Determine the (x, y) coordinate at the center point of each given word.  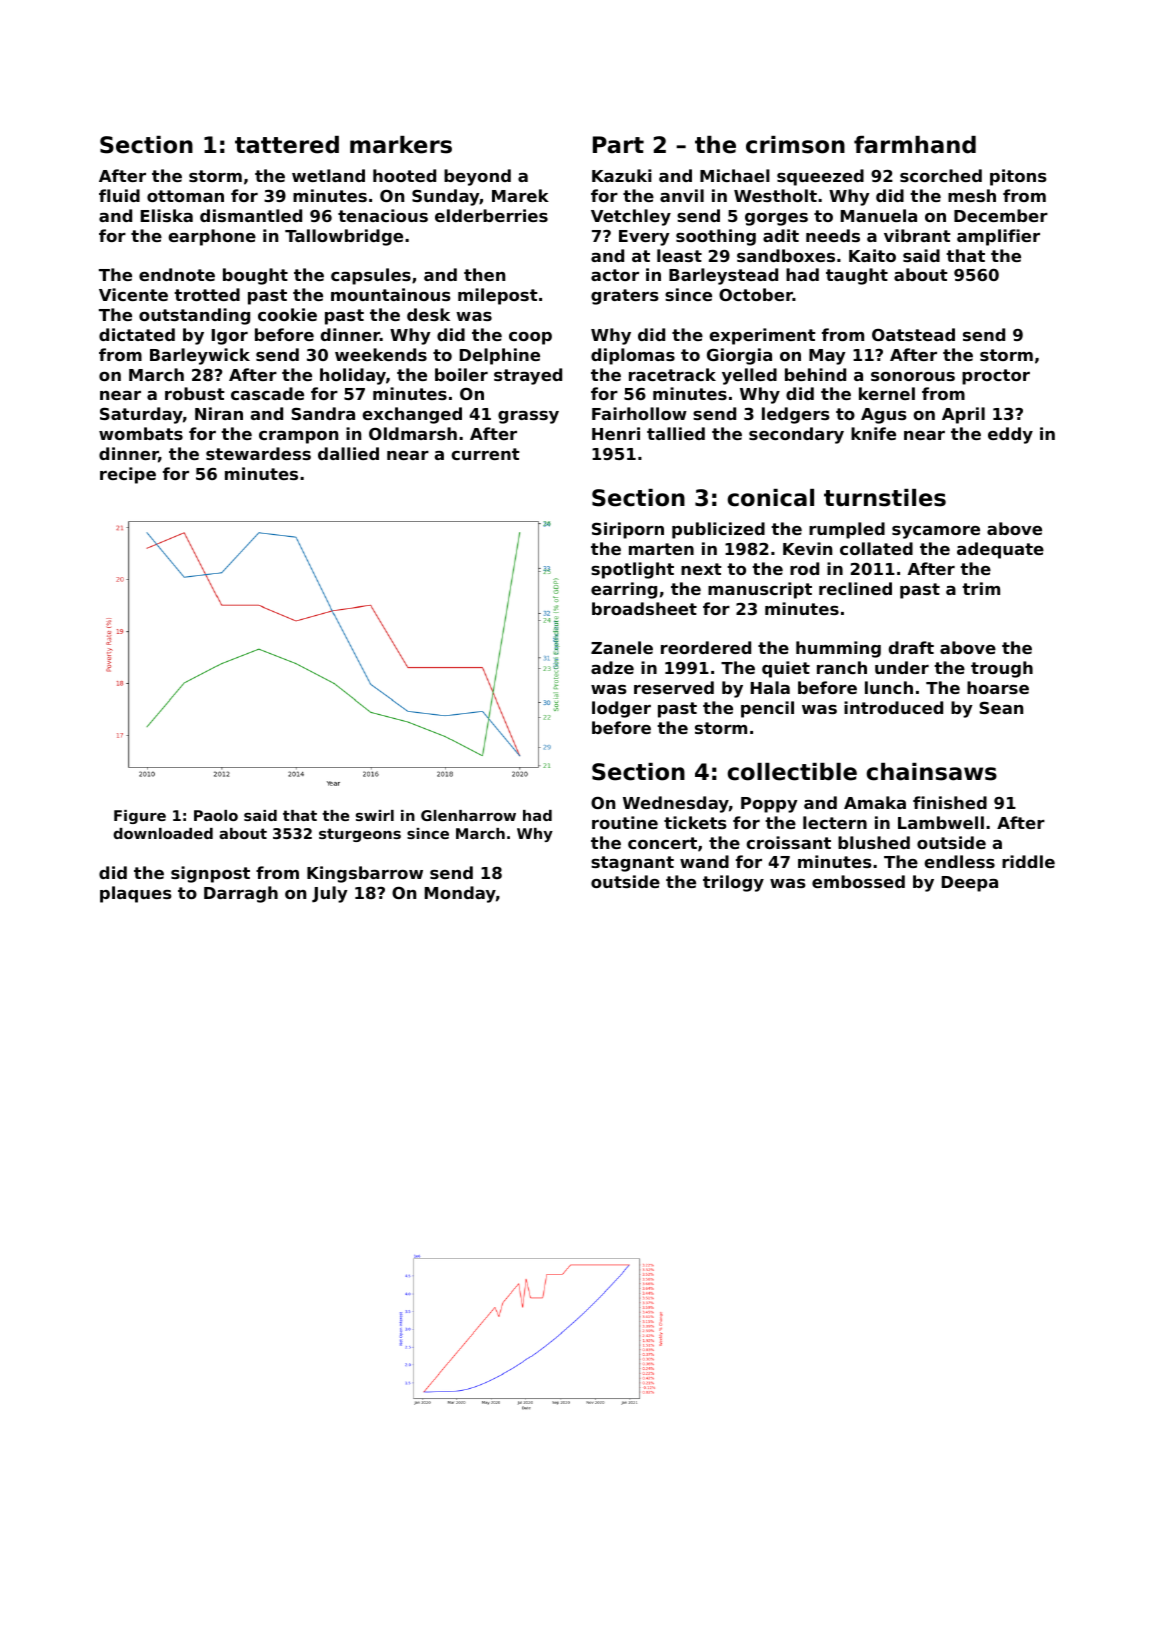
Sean (1001, 707)
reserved (674, 687)
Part (618, 145)
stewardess (258, 453)
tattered (287, 145)
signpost (210, 874)
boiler (461, 374)
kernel (887, 393)
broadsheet (644, 608)
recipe (128, 475)
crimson (795, 145)
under (902, 667)
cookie (287, 314)
